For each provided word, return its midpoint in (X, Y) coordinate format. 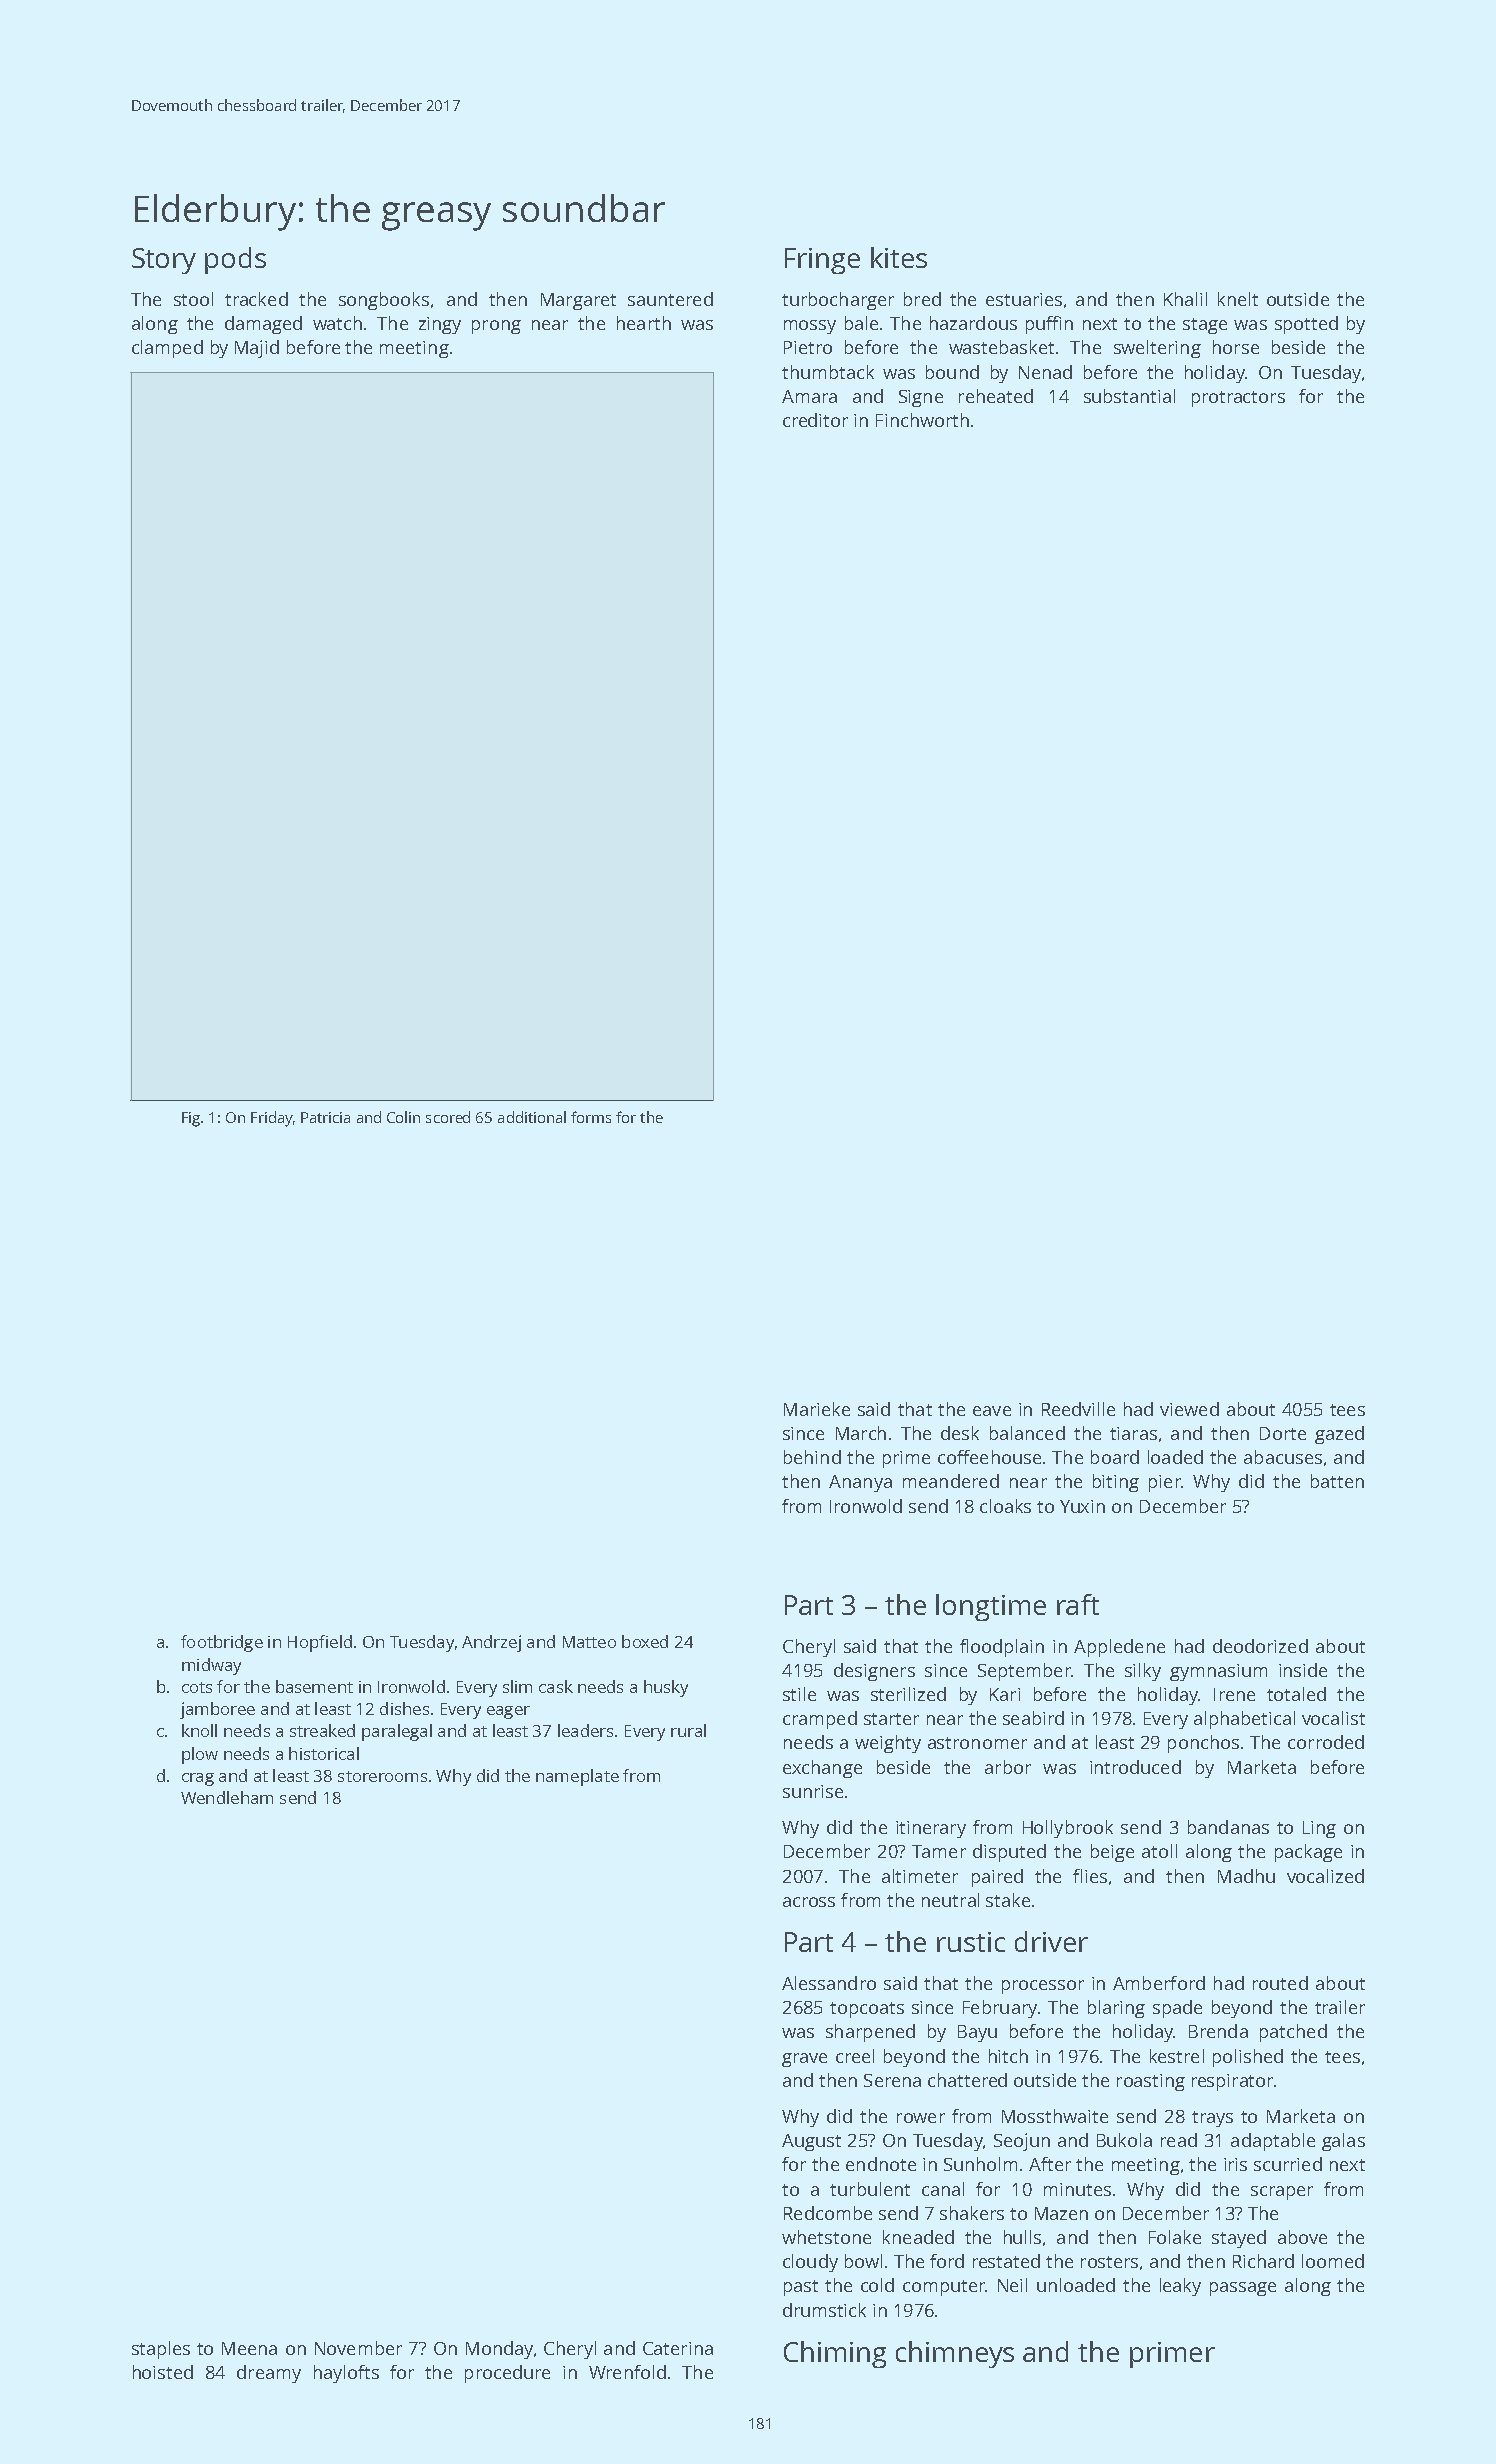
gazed (1339, 1435)
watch (337, 323)
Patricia (325, 1117)
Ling (1319, 1829)
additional (532, 1117)
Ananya (860, 1483)
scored (448, 1117)
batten (1337, 1481)
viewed (1189, 1409)
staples (161, 2350)
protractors (1238, 399)
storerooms (382, 1776)
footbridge (222, 1643)
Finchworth (922, 420)
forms (591, 1117)
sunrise (813, 1791)
